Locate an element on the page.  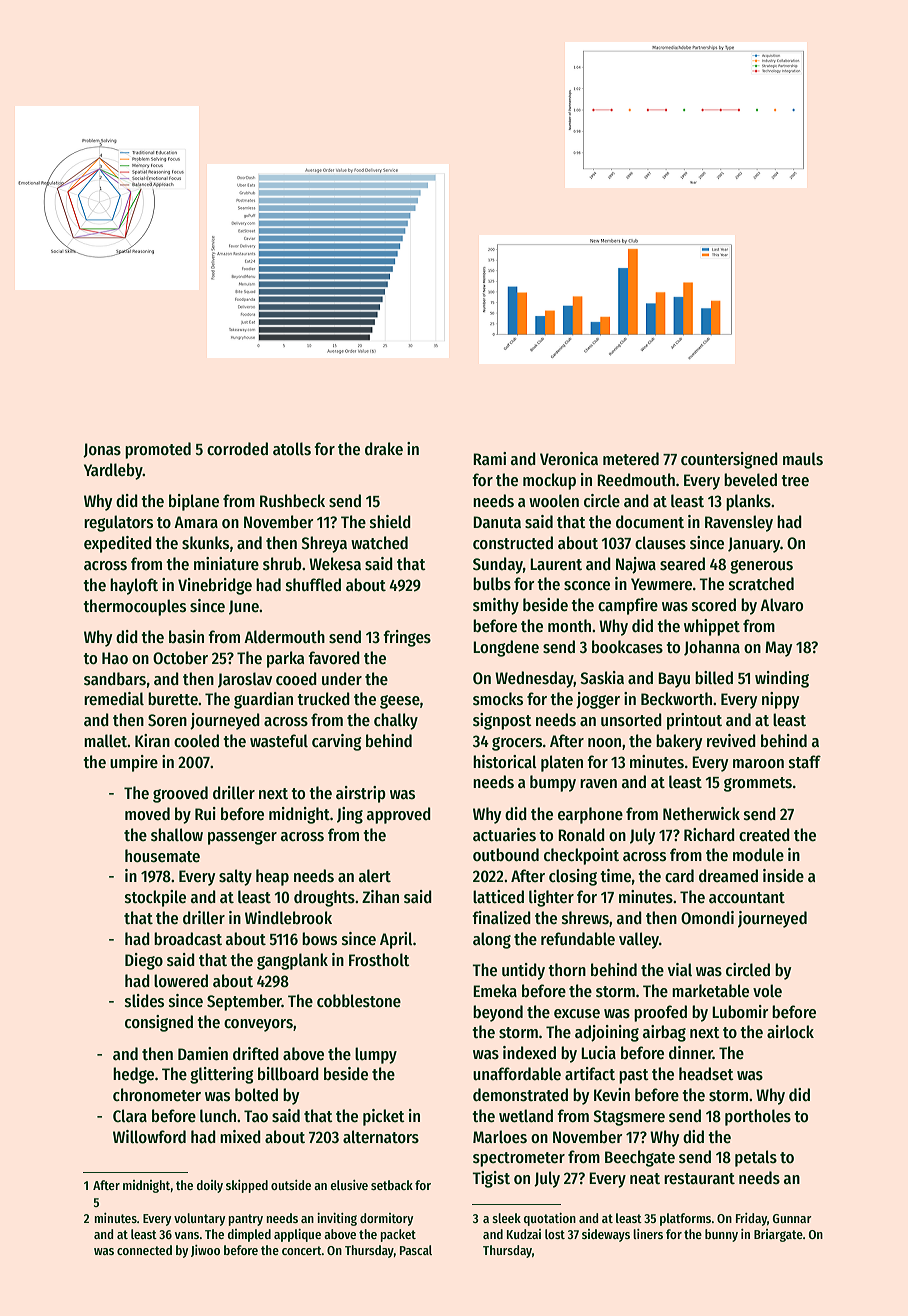
Veronica is located at coordinates (569, 459).
